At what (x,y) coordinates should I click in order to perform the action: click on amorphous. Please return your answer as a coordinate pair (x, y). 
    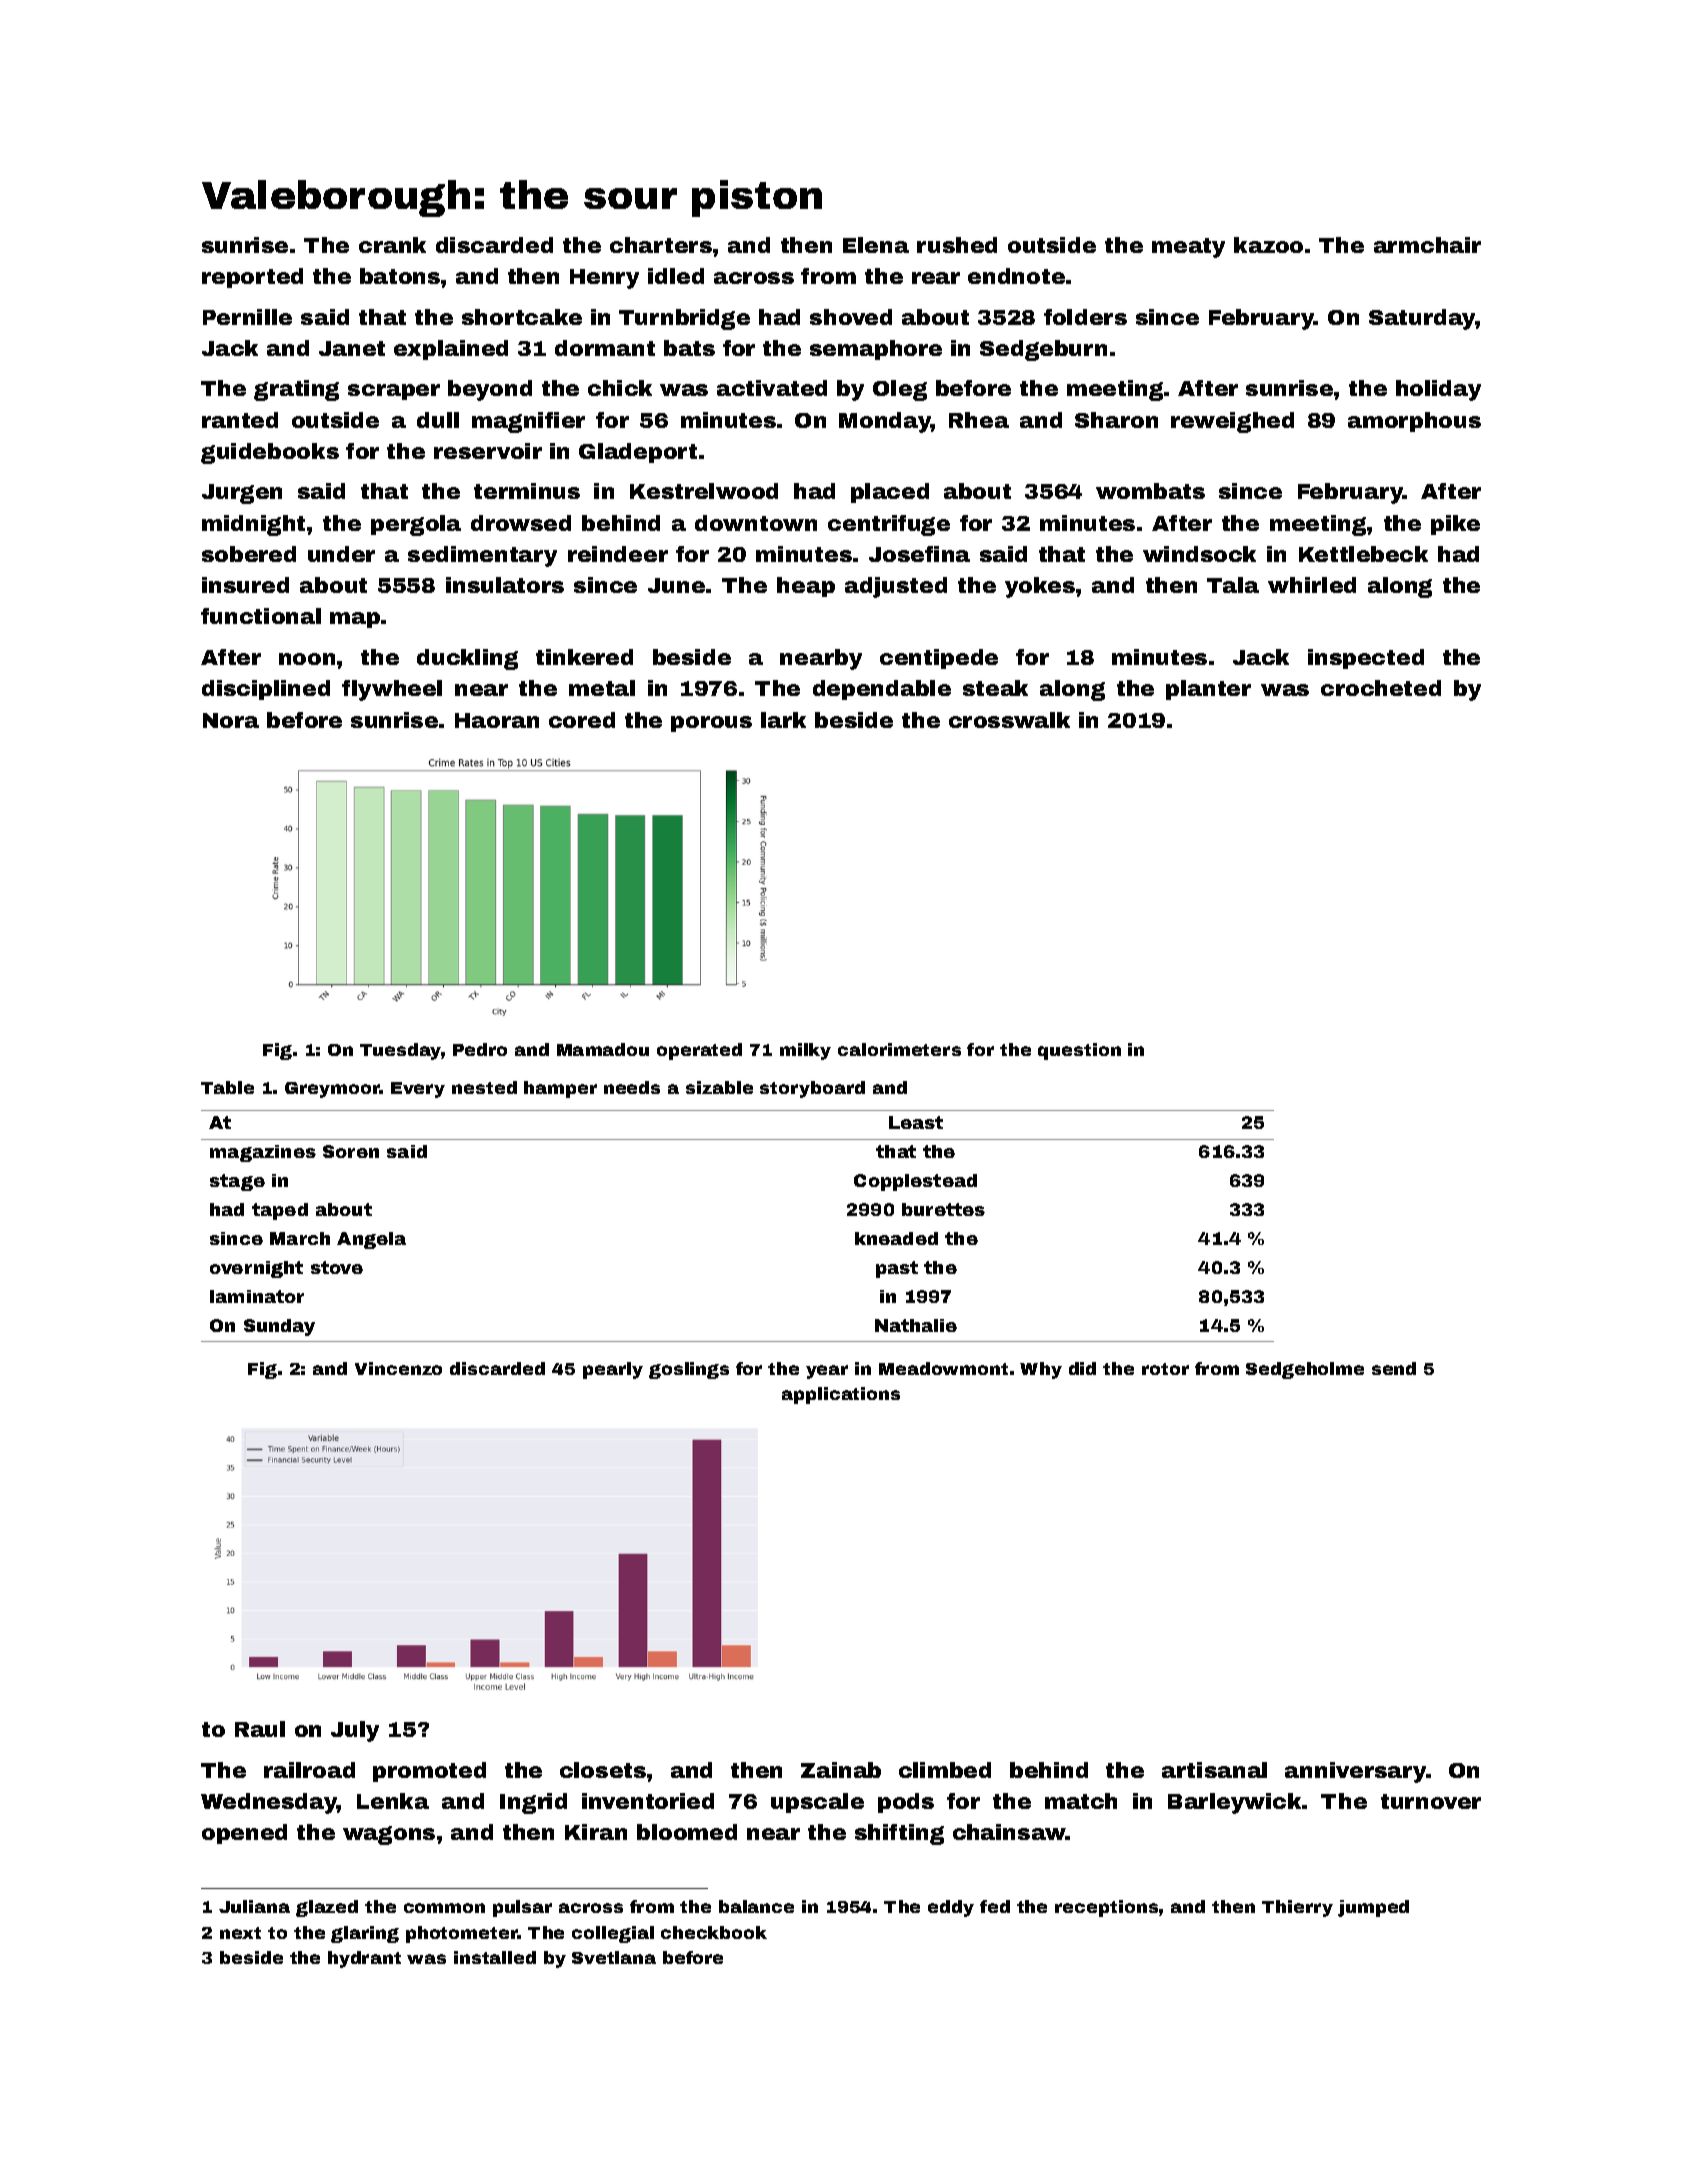
    Looking at the image, I should click on (1414, 422).
